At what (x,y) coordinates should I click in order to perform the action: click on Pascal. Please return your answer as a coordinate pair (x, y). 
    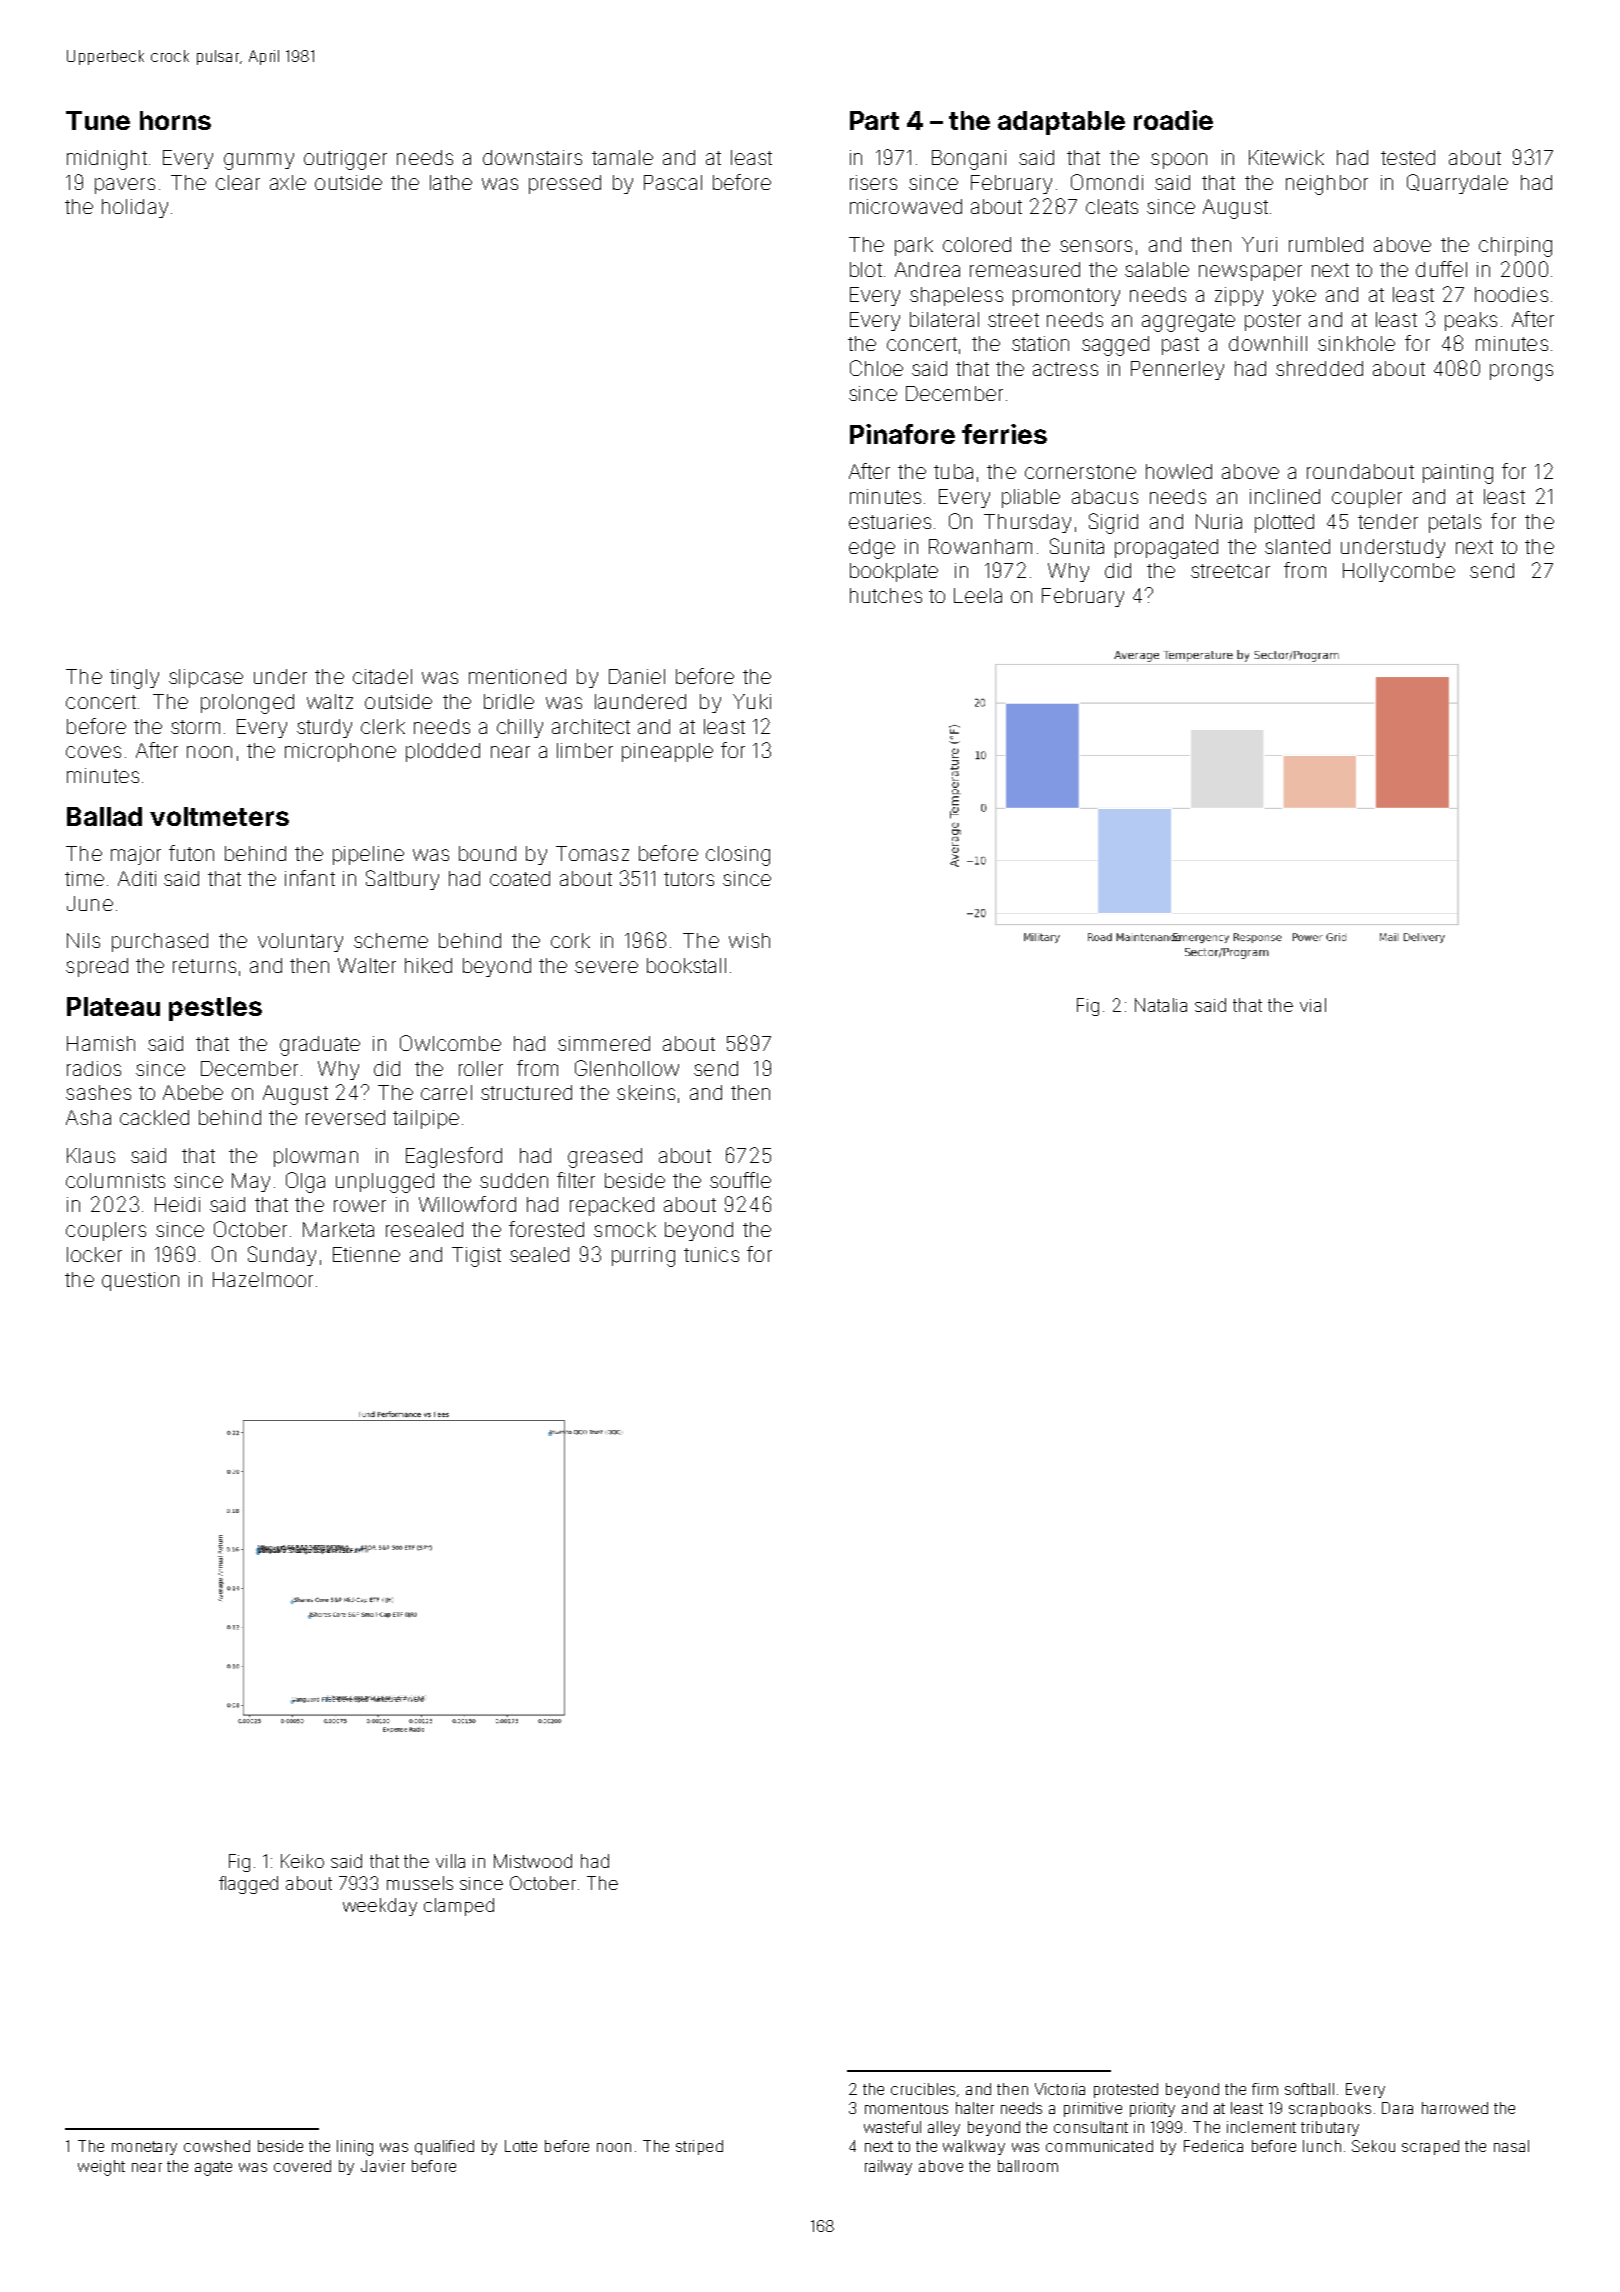
    Looking at the image, I should click on (673, 182).
